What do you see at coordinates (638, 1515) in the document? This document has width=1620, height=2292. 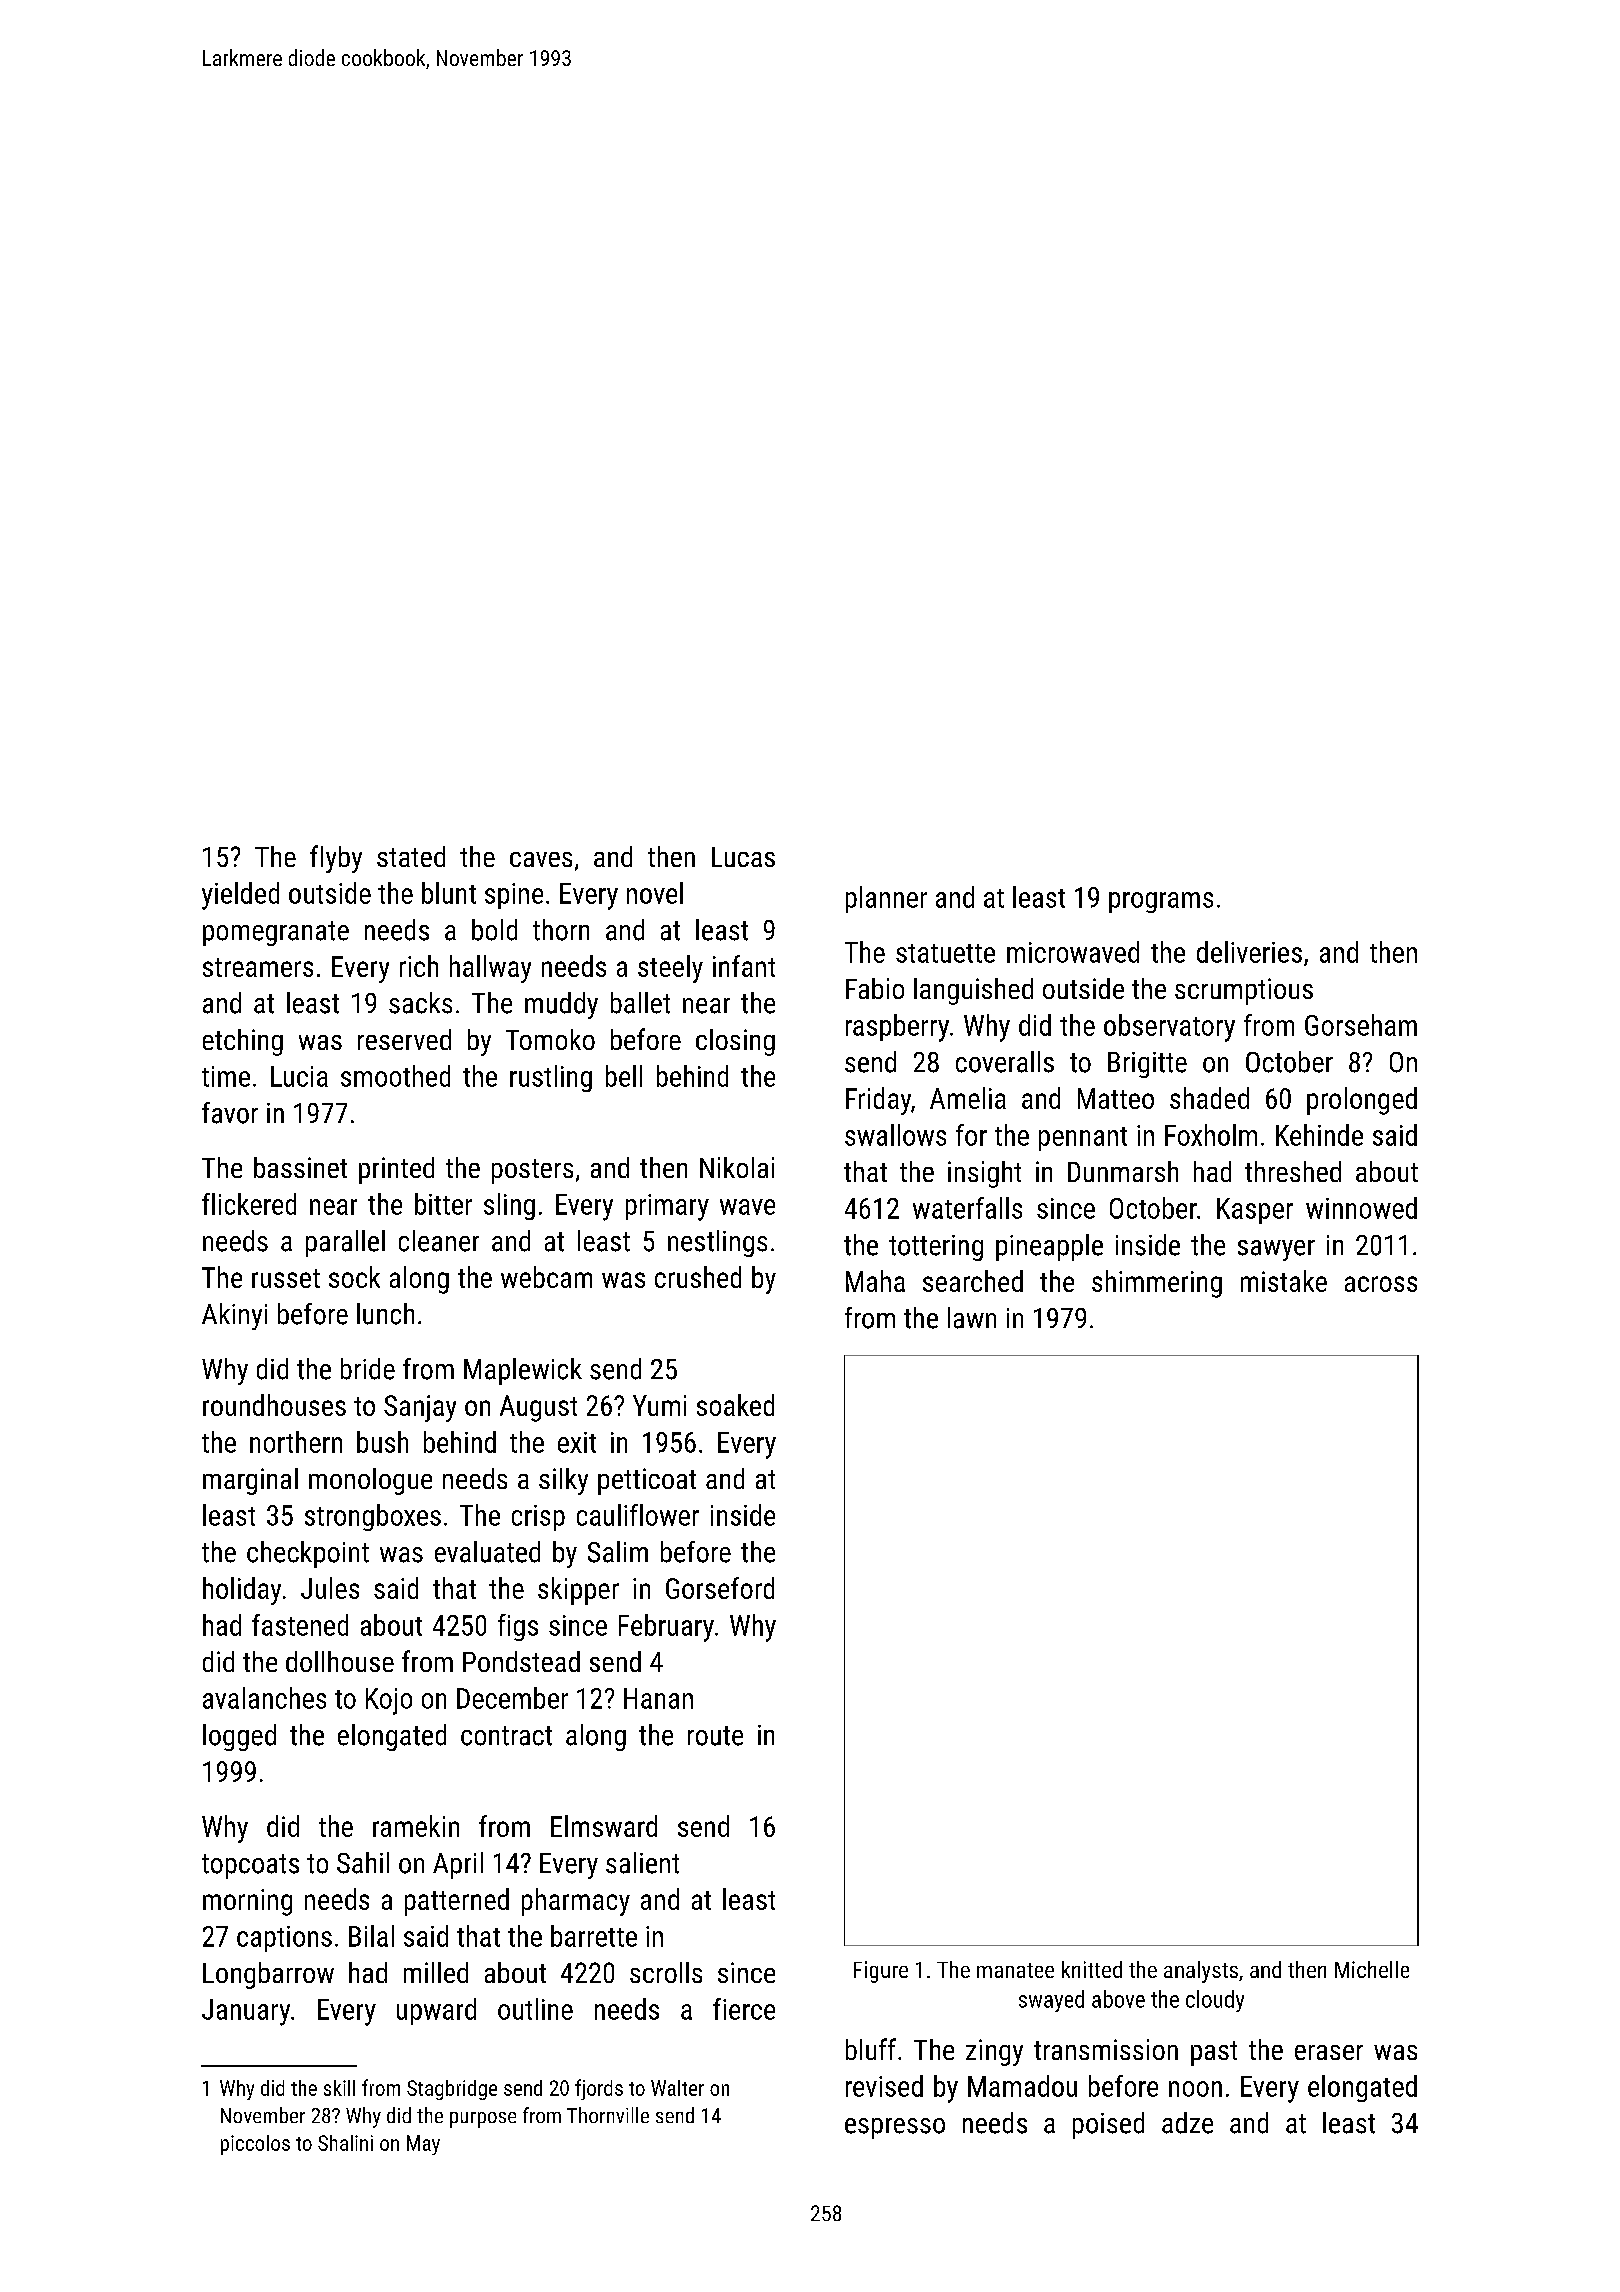 I see `cauliflower` at bounding box center [638, 1515].
